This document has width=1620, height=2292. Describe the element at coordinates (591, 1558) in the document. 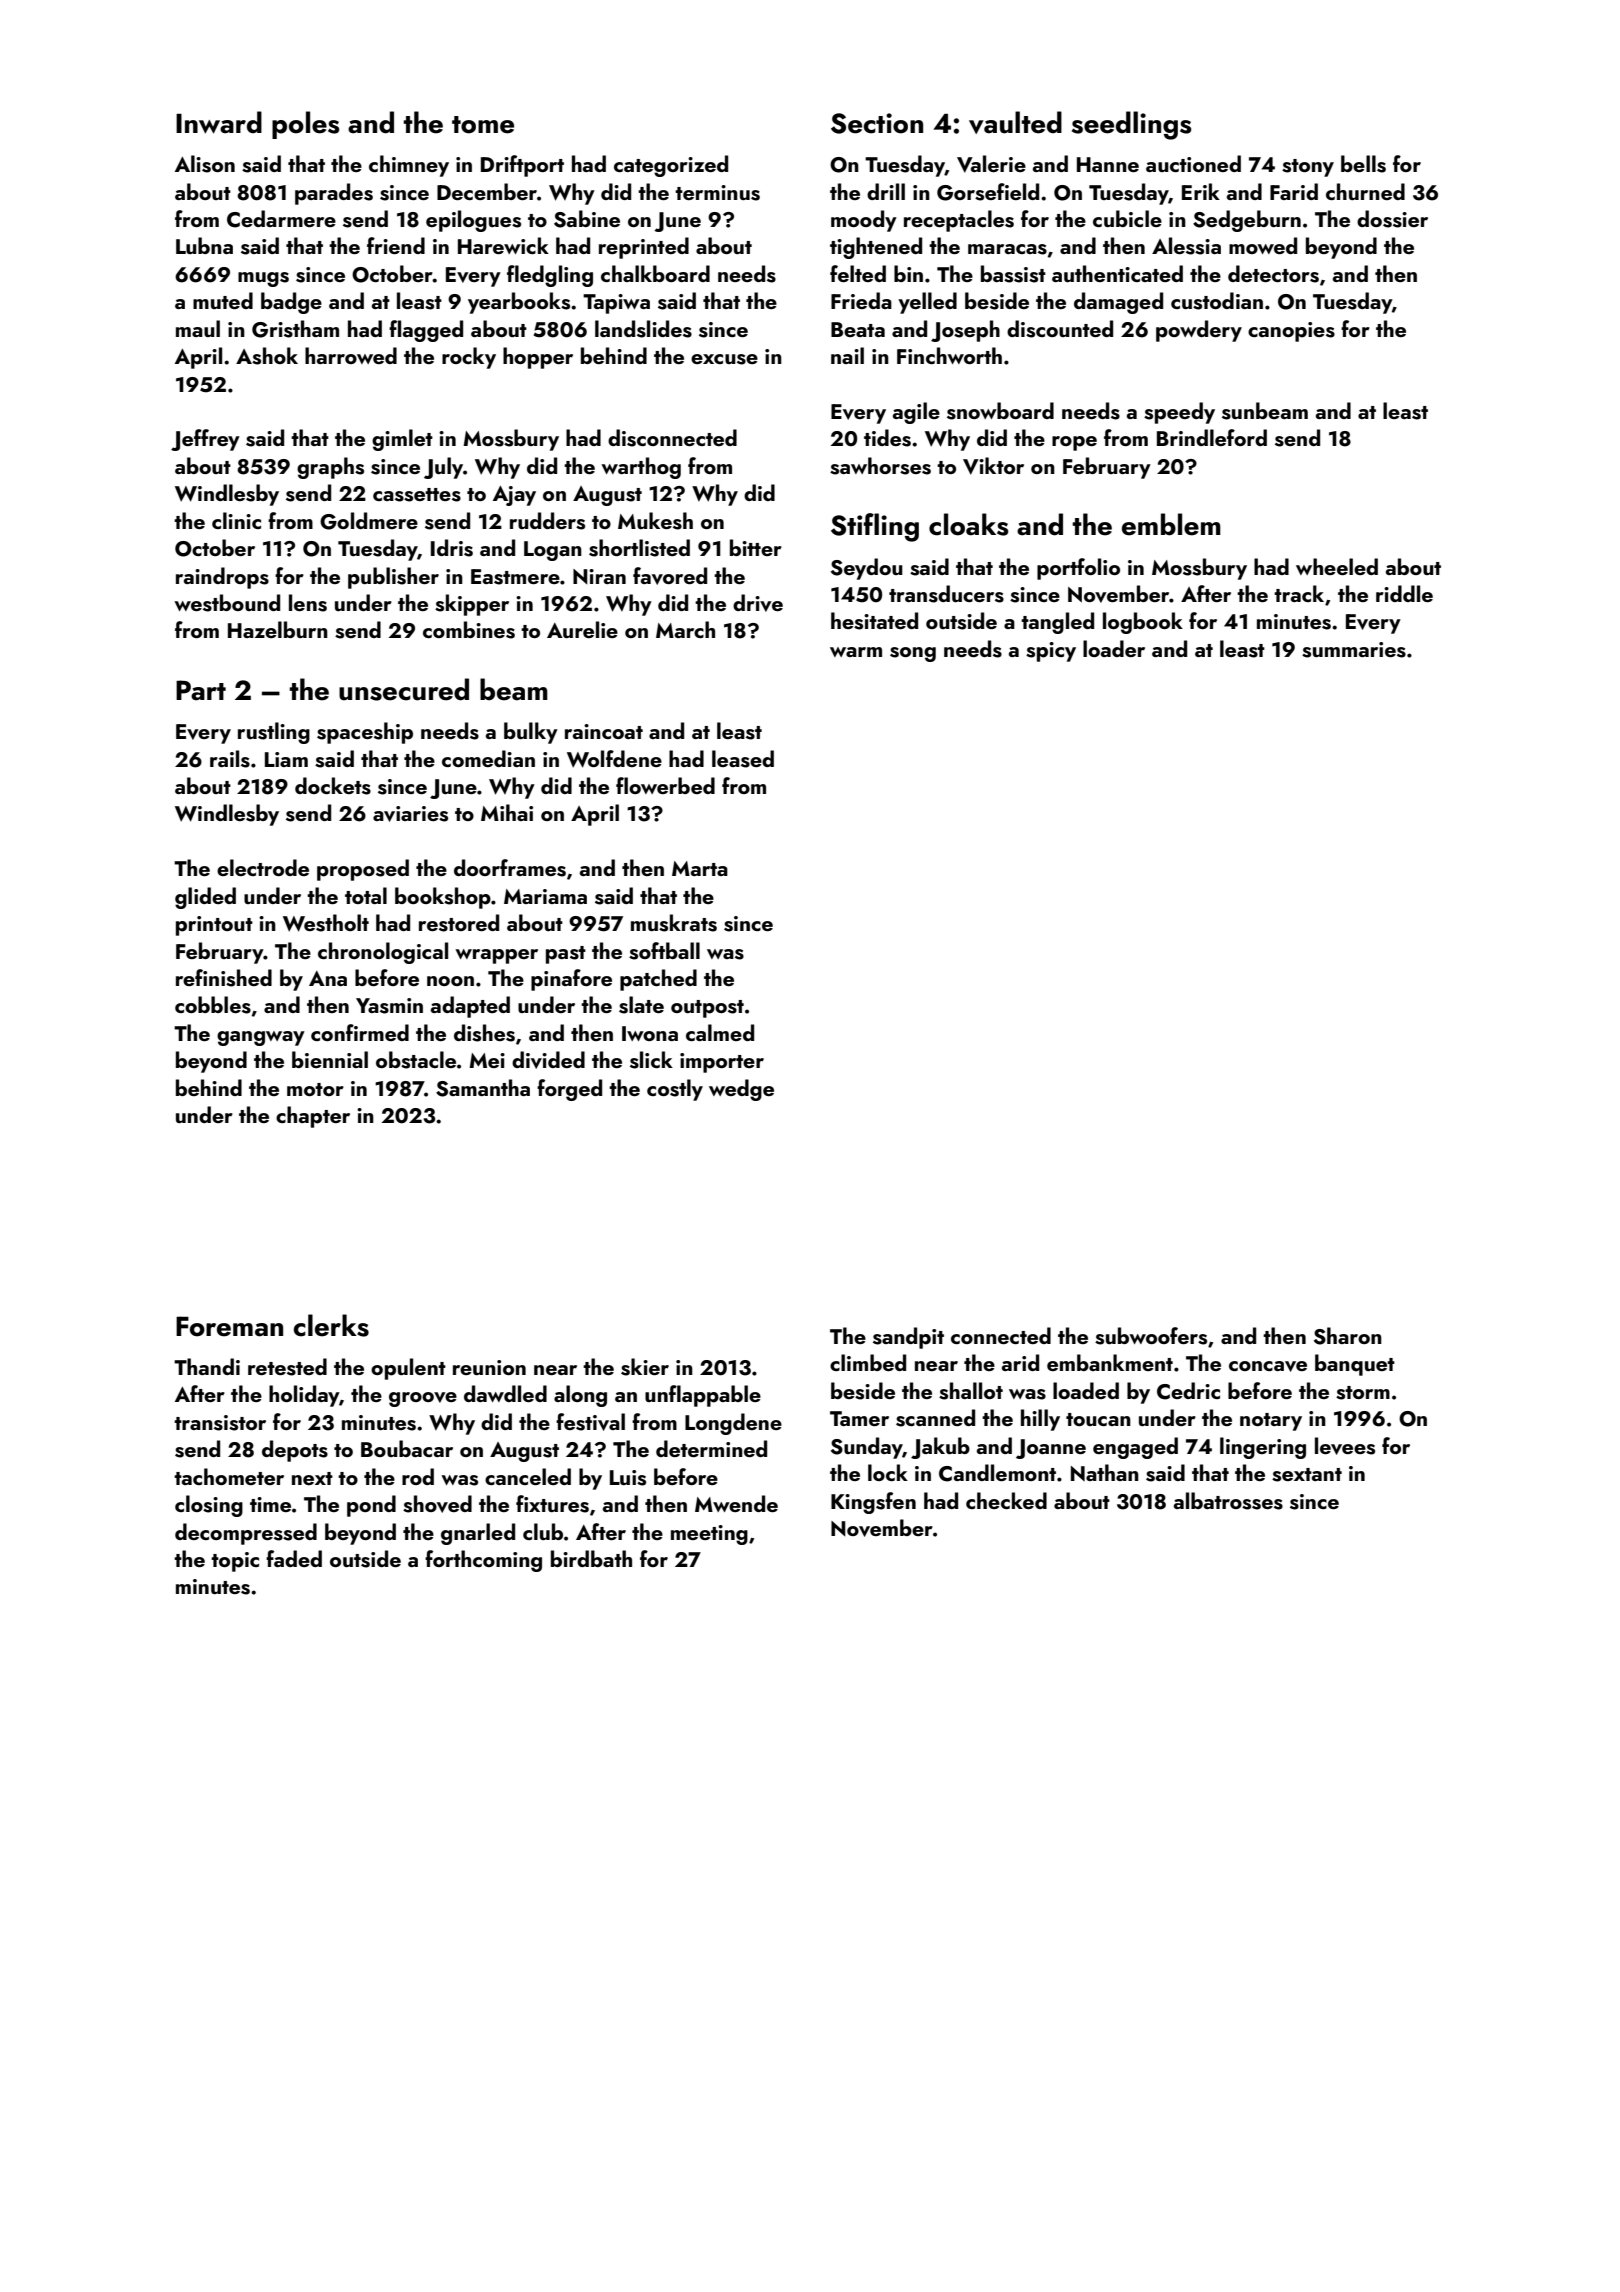

I see `birdbath` at that location.
